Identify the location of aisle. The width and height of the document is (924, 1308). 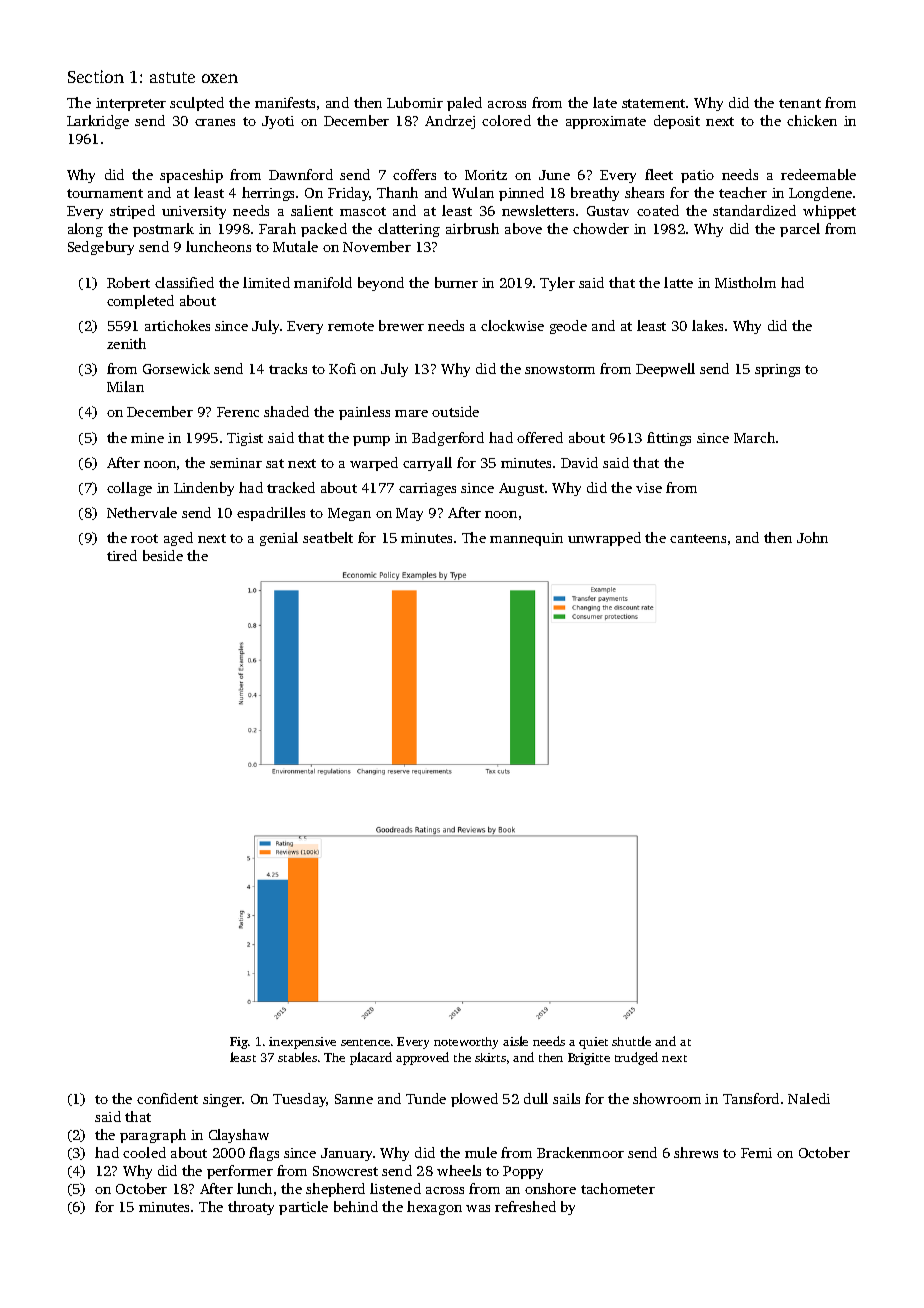
(515, 1041).
